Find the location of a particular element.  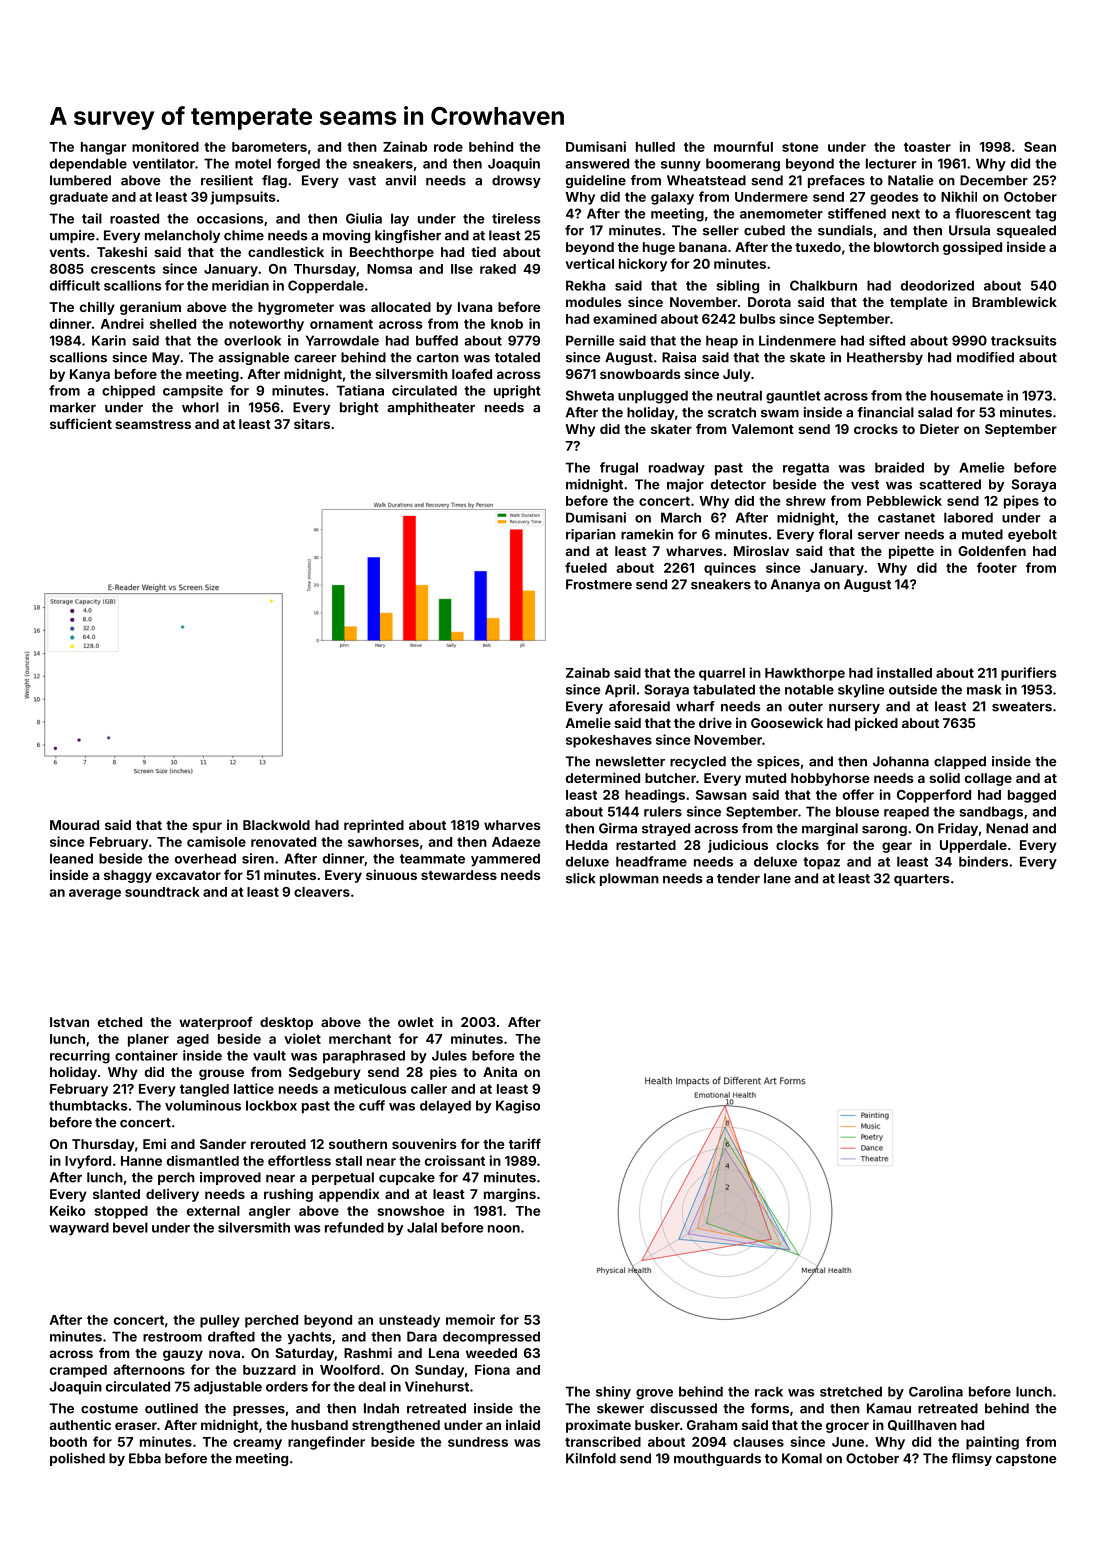

Hanne is located at coordinates (141, 1161).
